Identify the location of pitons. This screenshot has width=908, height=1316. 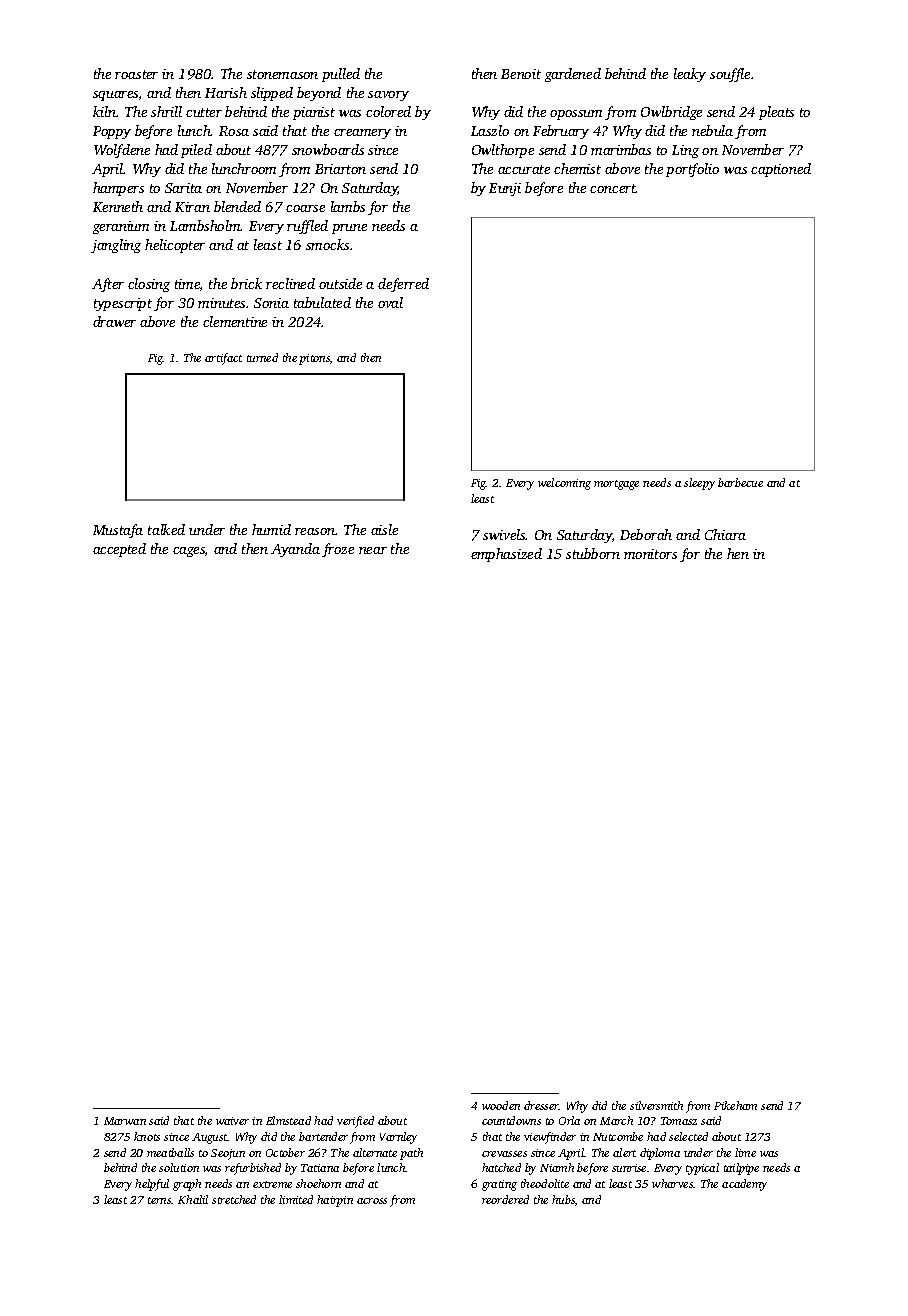
(314, 359).
